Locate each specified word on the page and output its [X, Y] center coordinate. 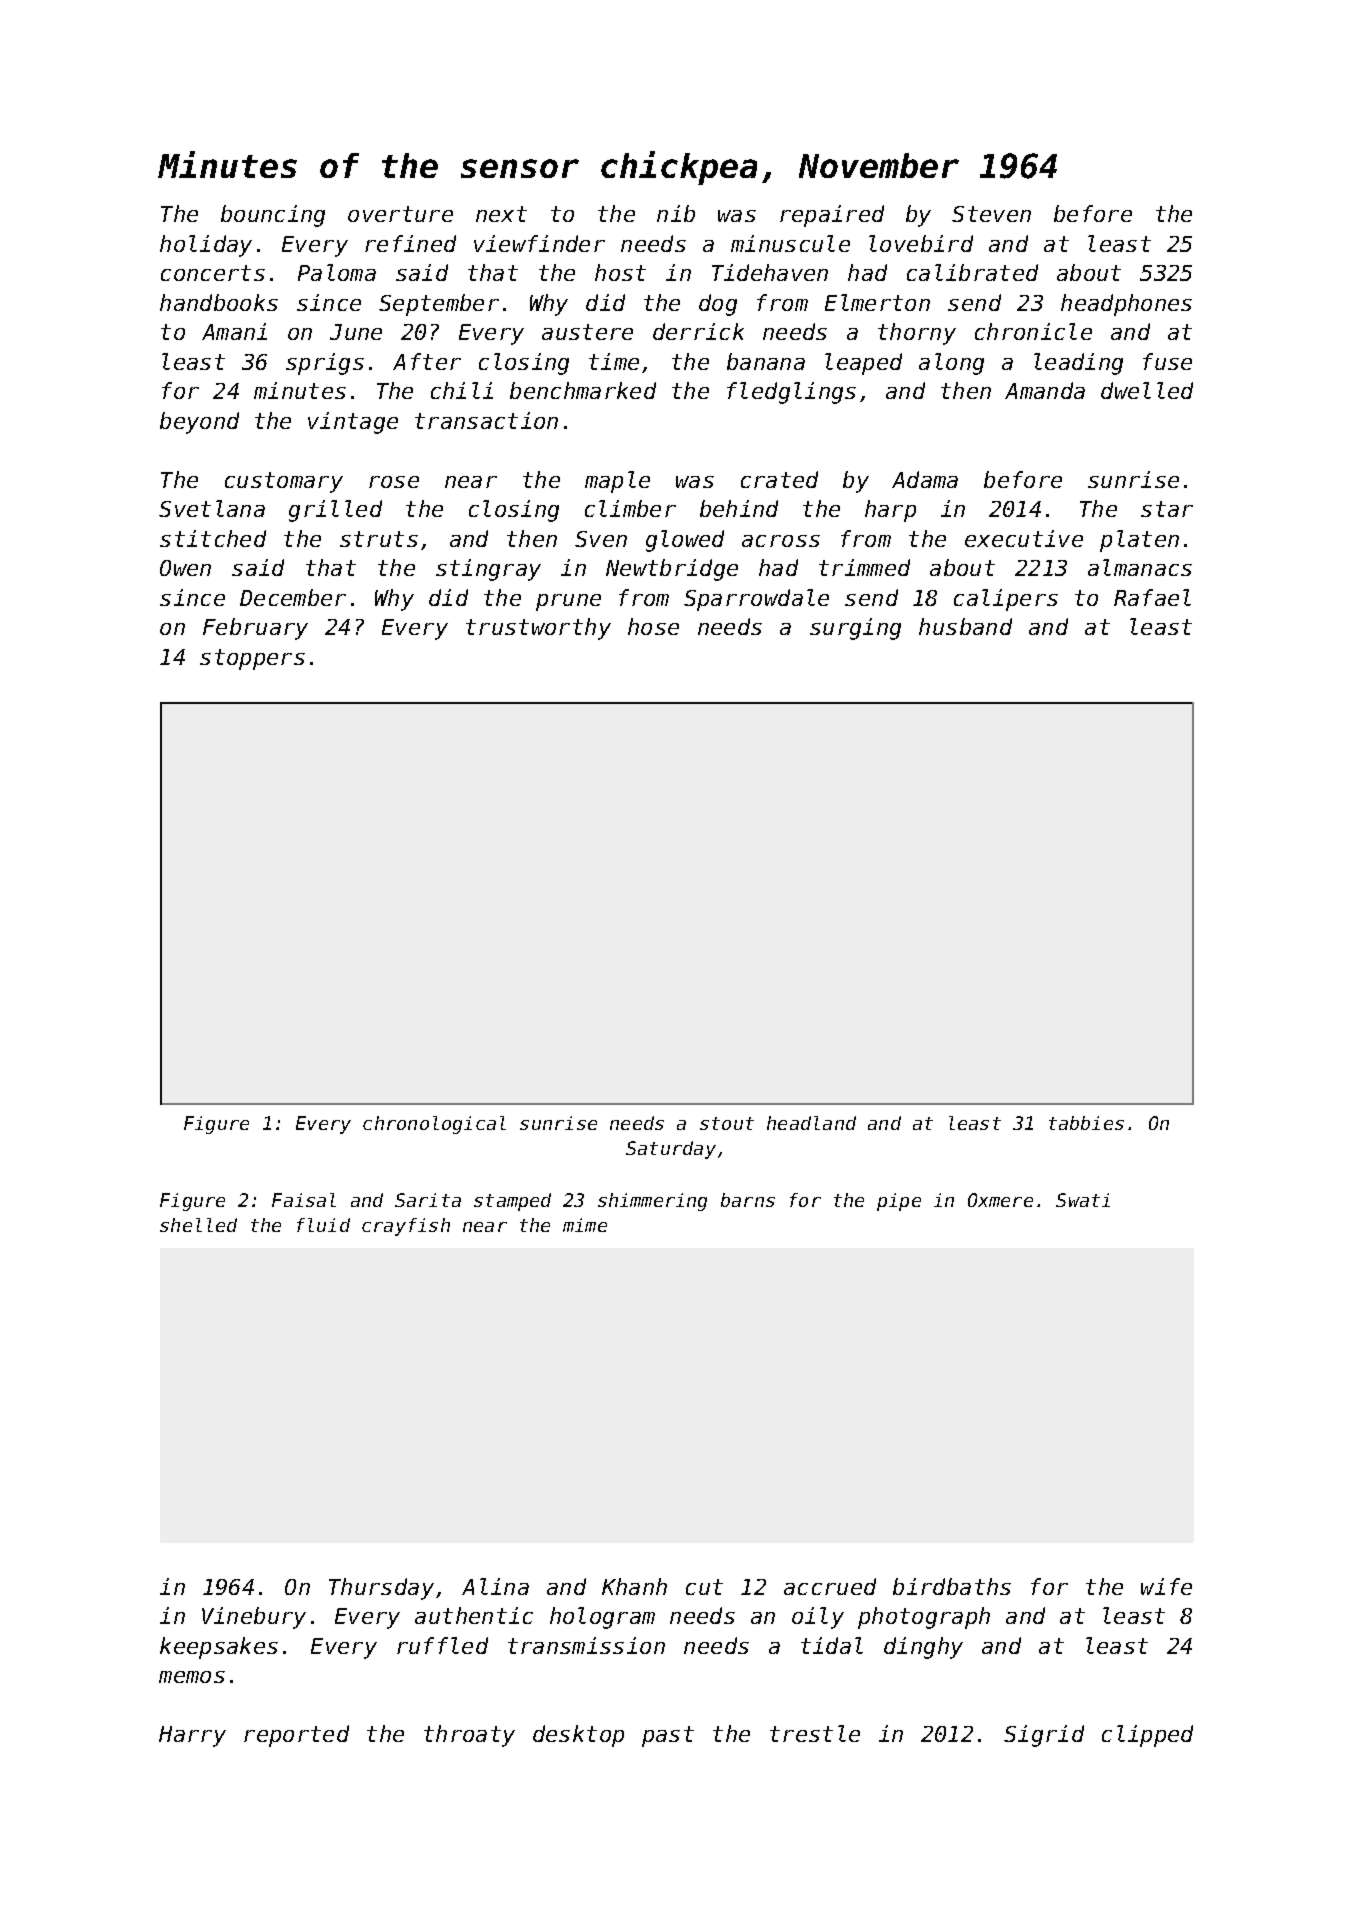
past [668, 1736]
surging [855, 629]
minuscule [790, 243]
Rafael [1152, 597]
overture [400, 214]
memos [192, 1677]
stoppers [252, 659]
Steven [991, 214]
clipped [1147, 1736]
